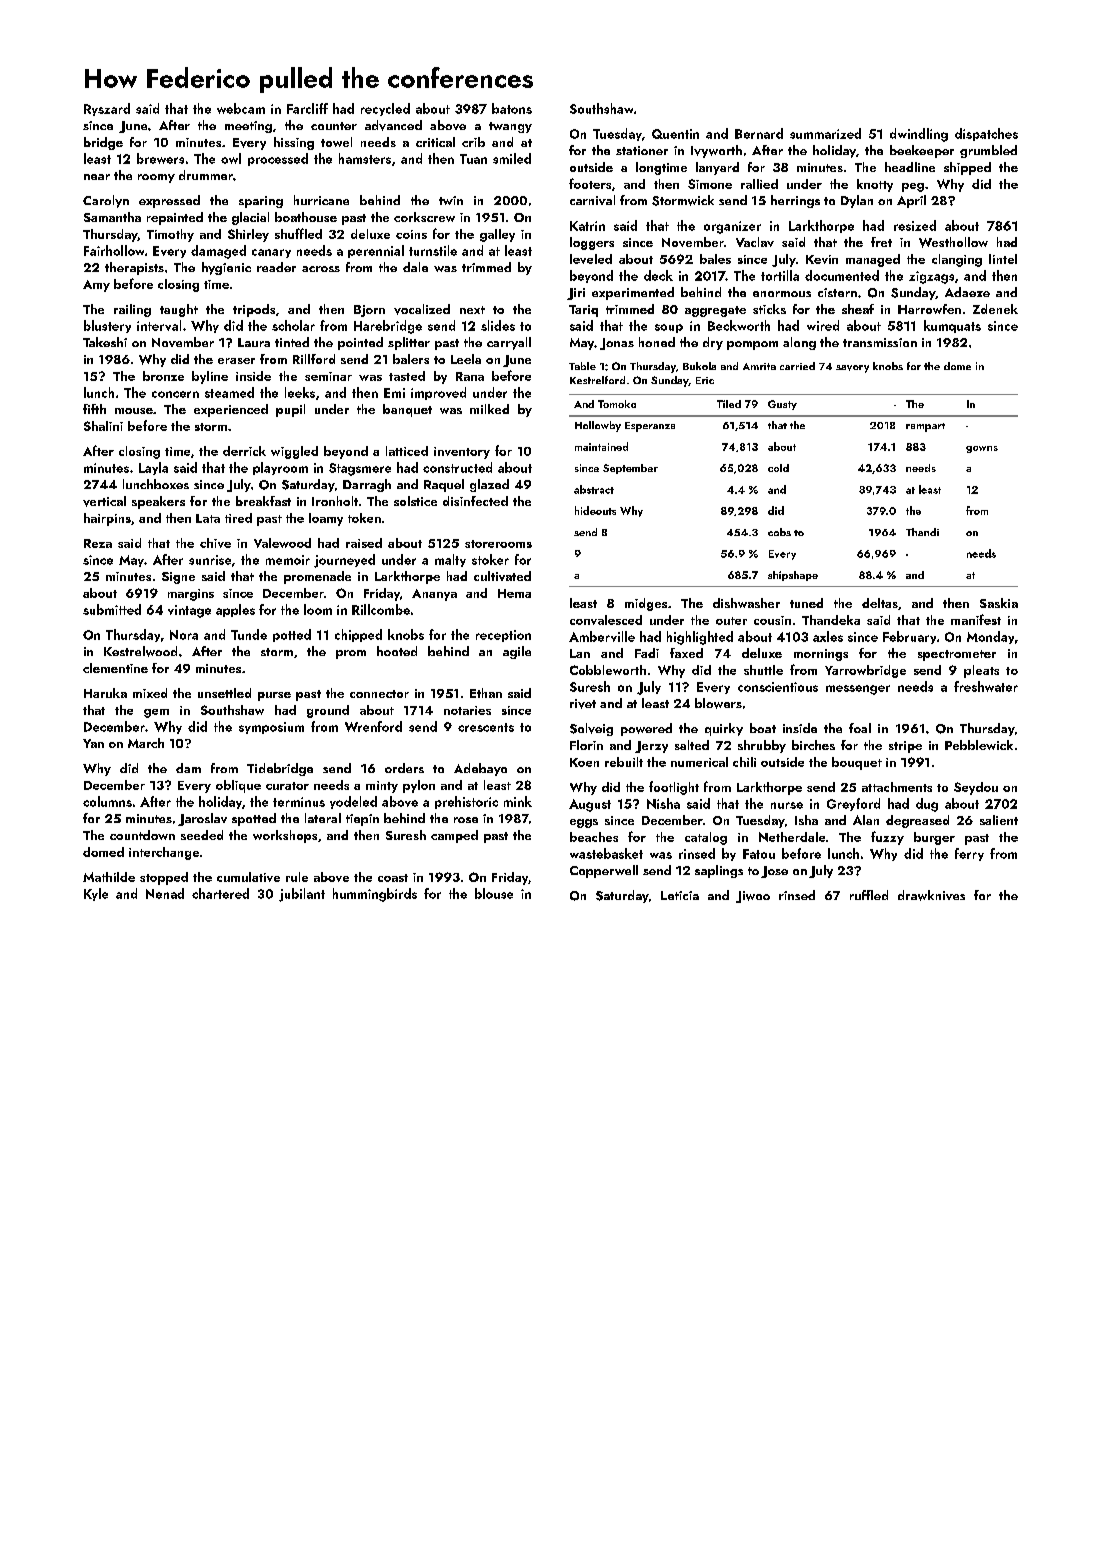 Image resolution: width=1101 pixels, height=1557 pixels. What do you see at coordinates (285, 836) in the document?
I see `workshops` at bounding box center [285, 836].
